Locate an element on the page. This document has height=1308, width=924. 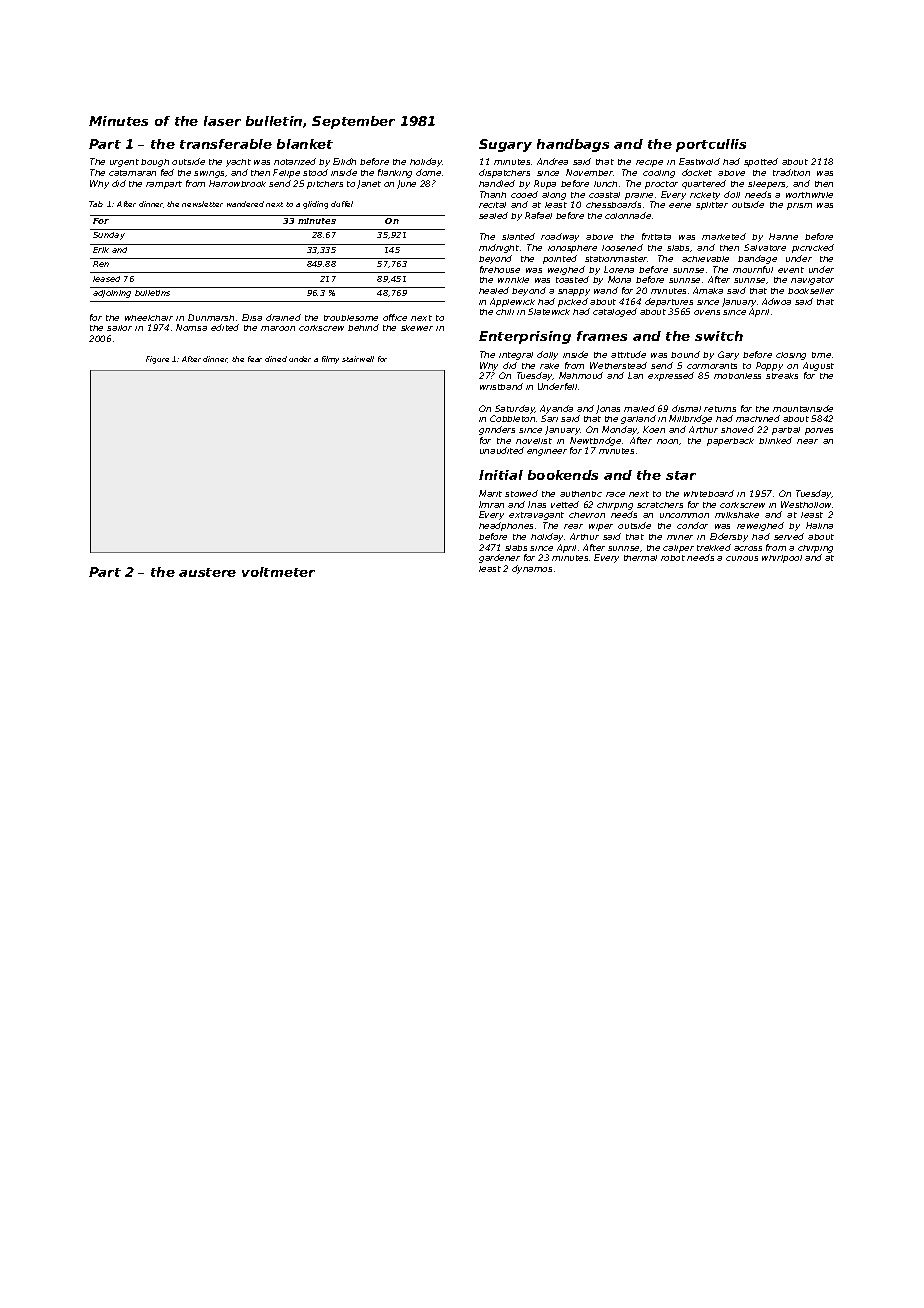
Figure is located at coordinates (157, 360).
